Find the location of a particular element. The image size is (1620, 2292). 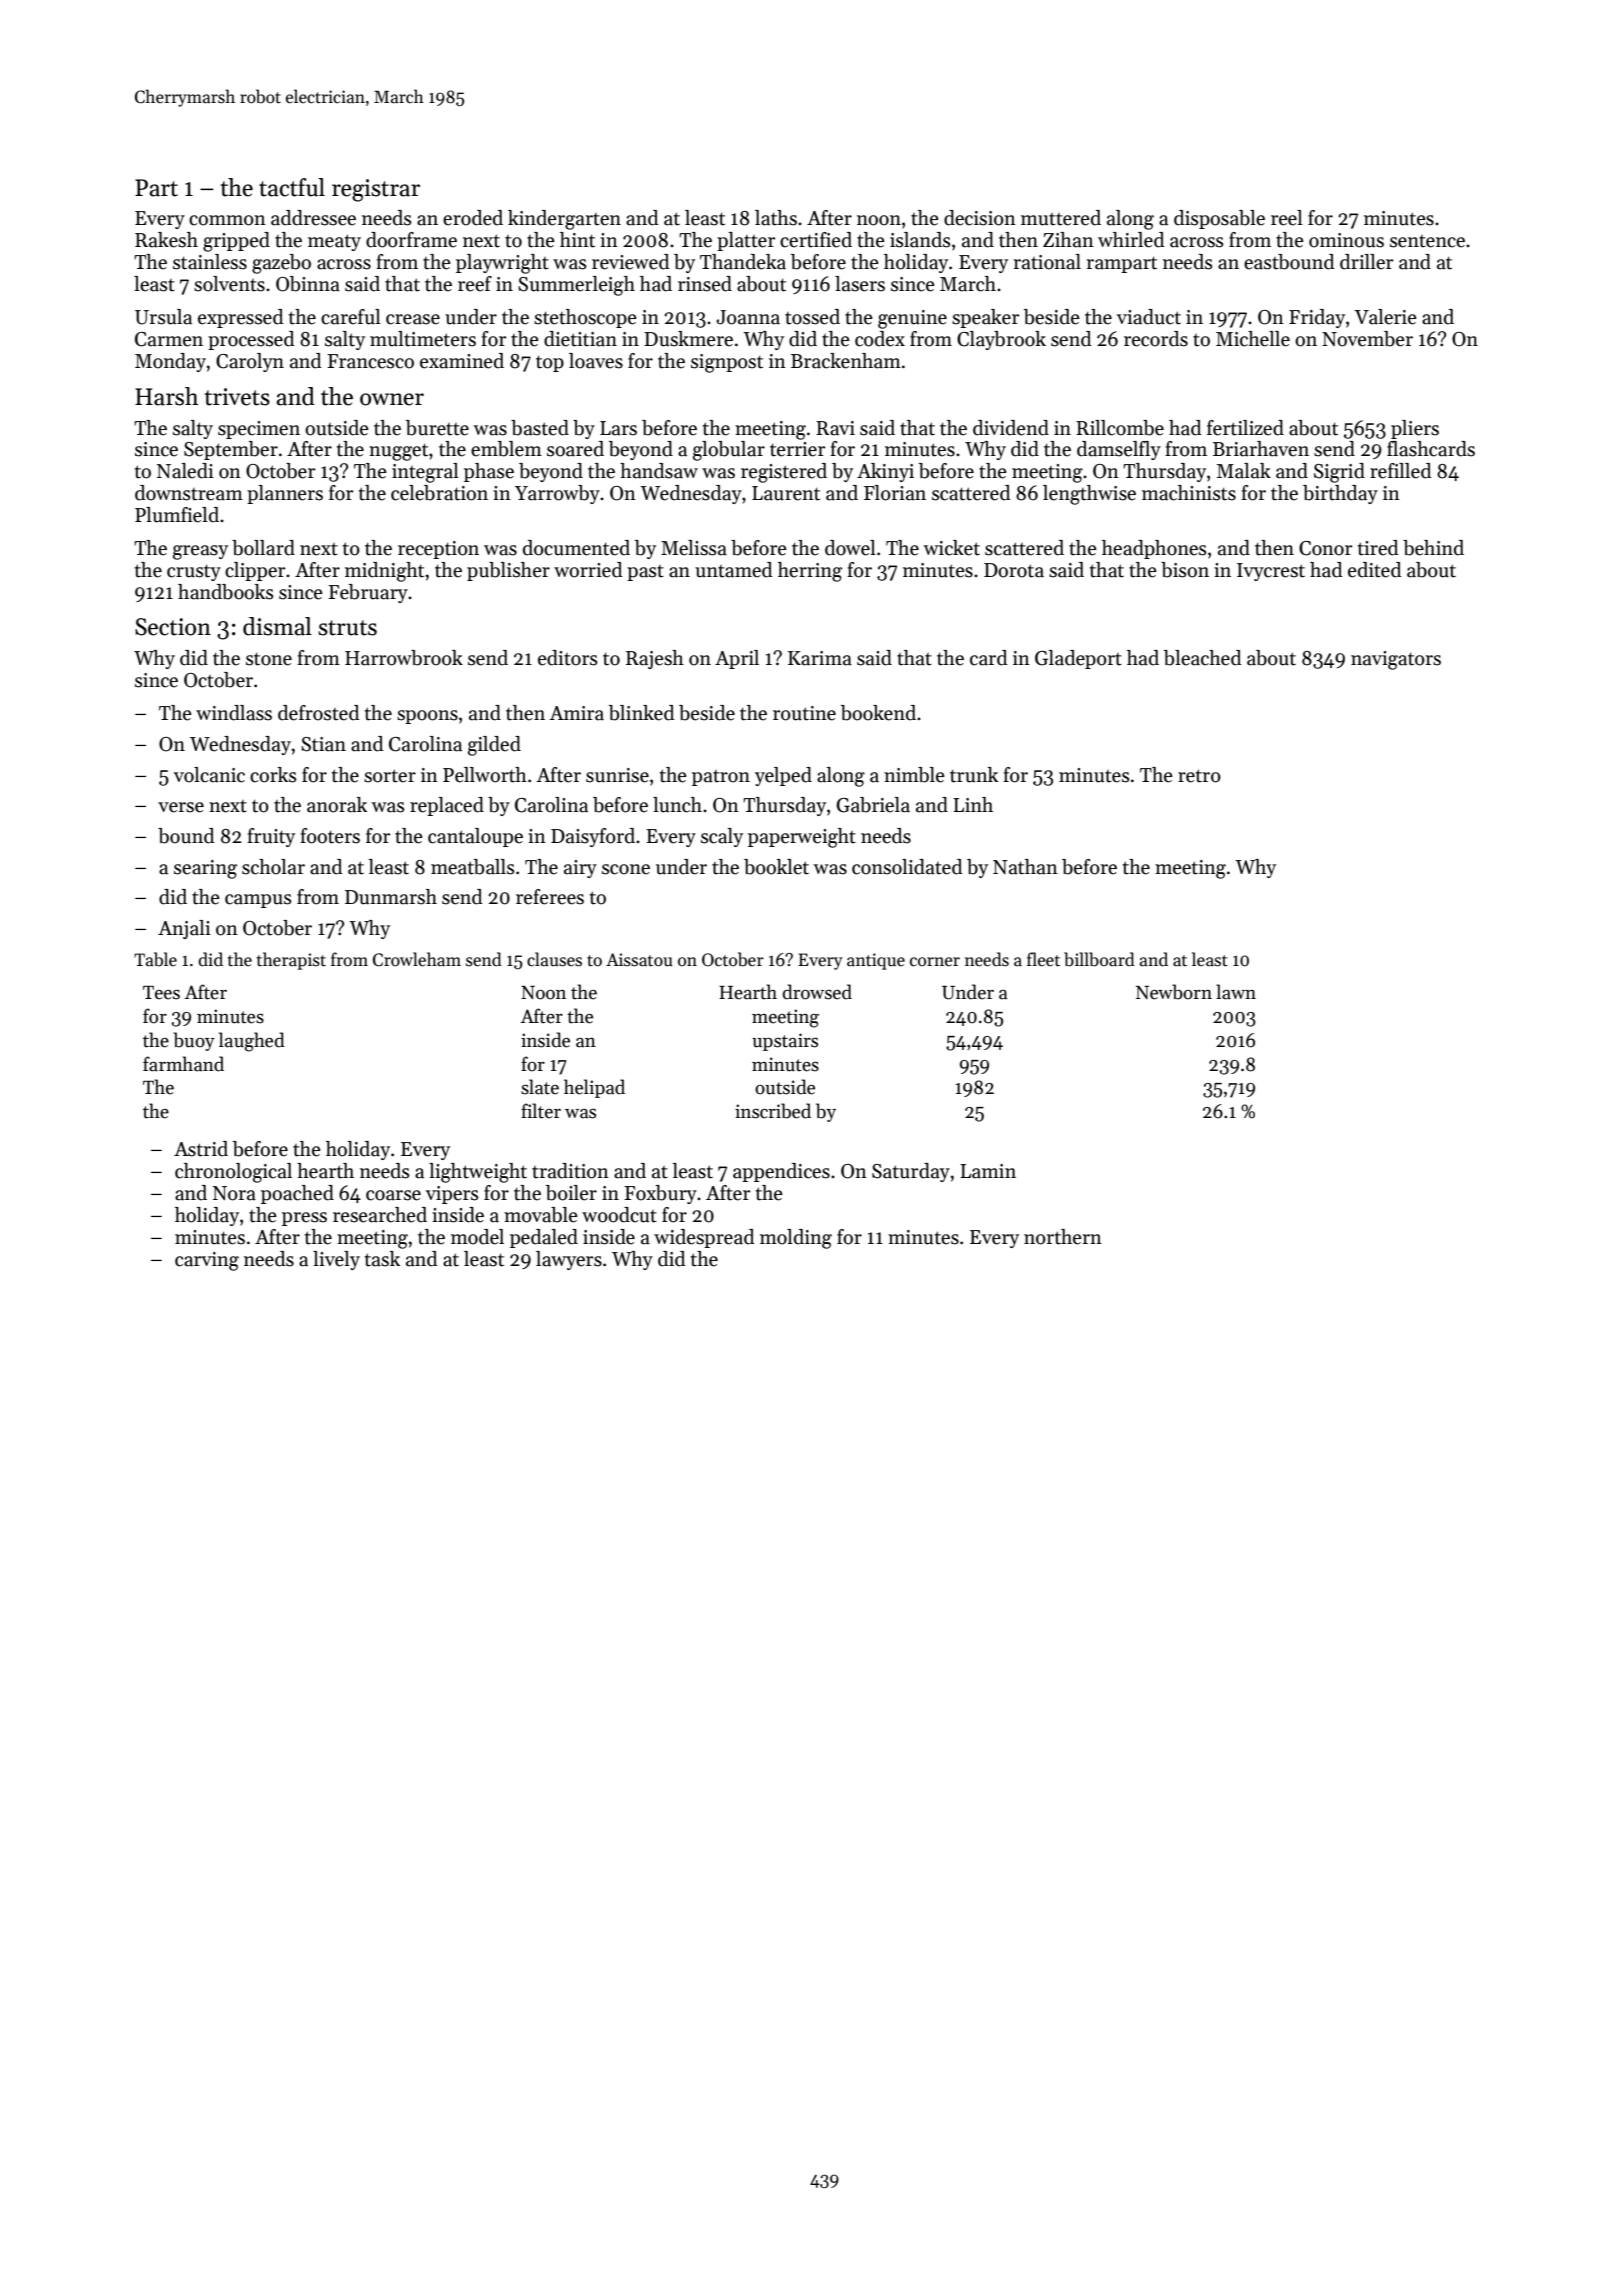

Lamin is located at coordinates (988, 1171).
